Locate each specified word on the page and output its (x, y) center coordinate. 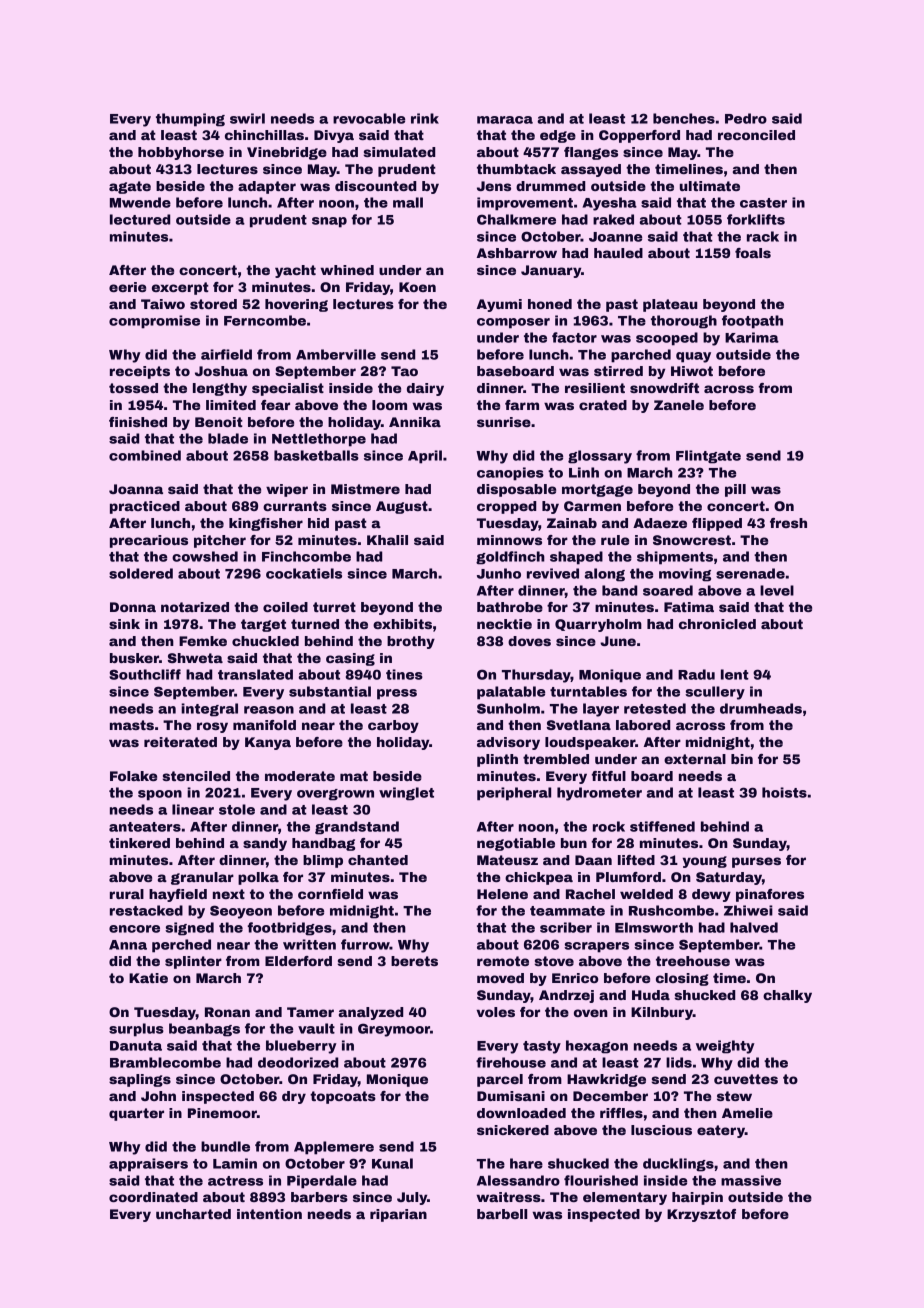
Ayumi (499, 305)
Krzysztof (701, 1215)
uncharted (193, 1214)
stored (213, 304)
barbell (502, 1214)
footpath (752, 322)
